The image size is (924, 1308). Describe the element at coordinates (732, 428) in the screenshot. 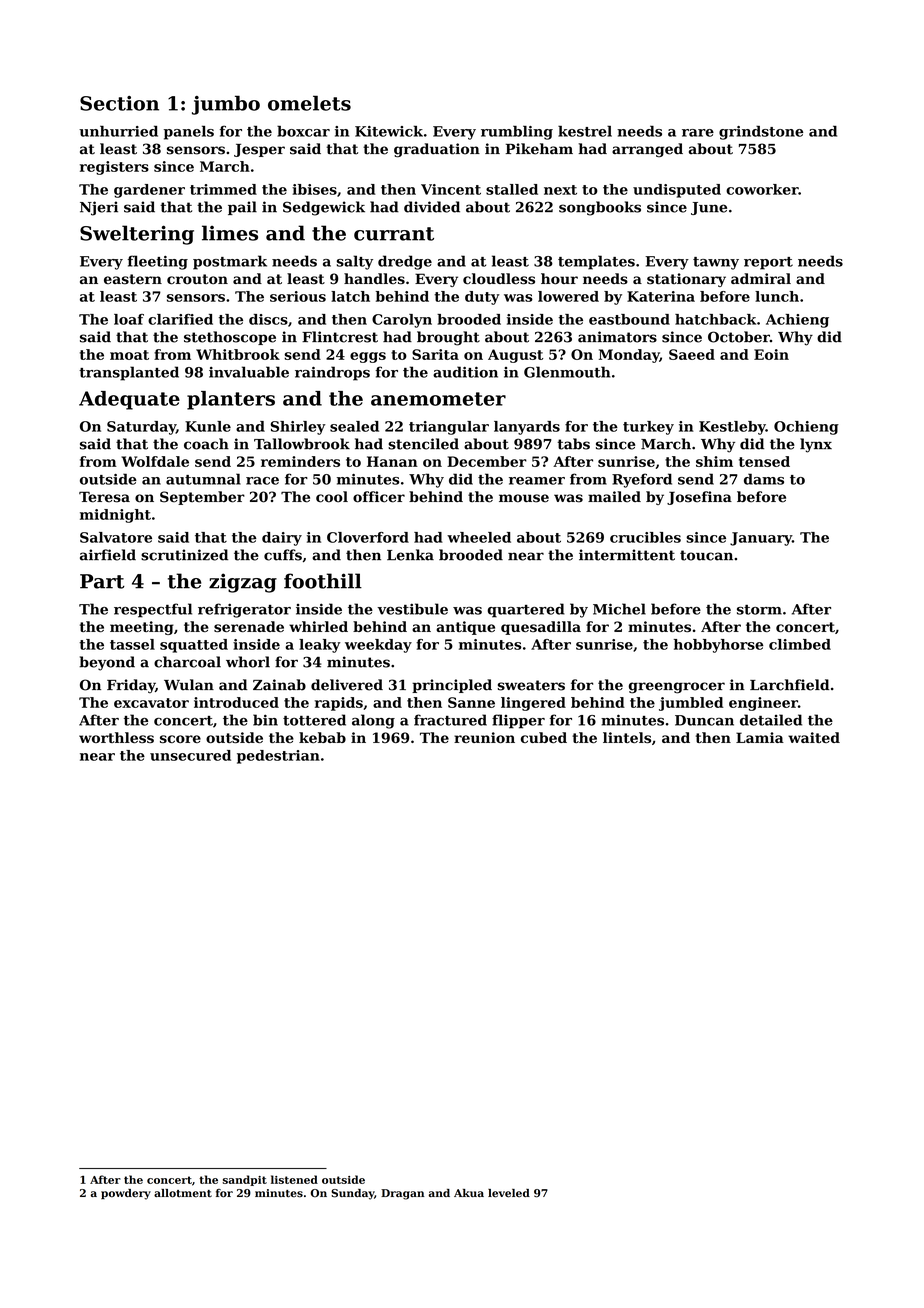

I see `Kestleby` at that location.
